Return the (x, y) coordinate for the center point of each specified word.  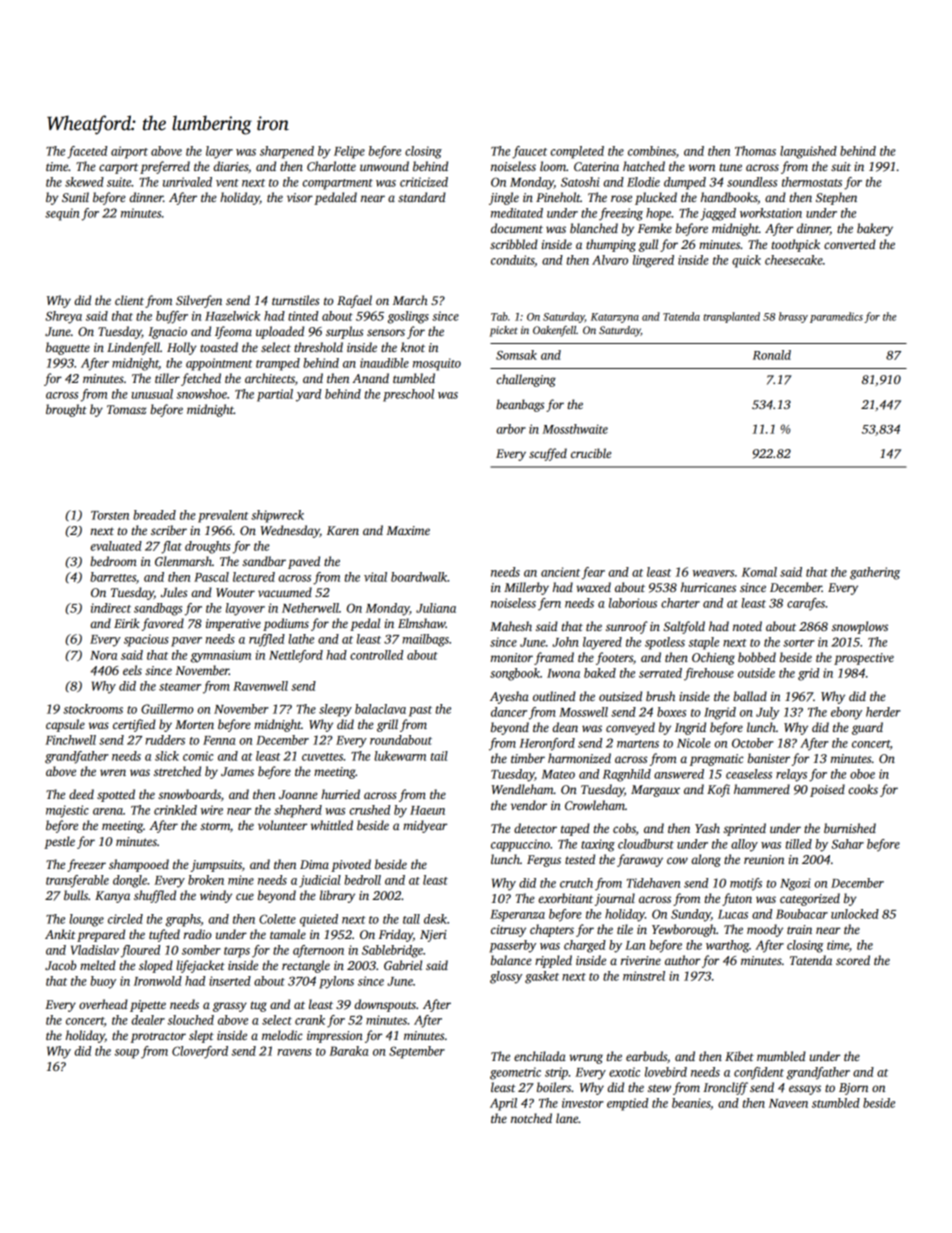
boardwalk (419, 577)
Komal (759, 572)
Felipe (349, 152)
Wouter (235, 592)
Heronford (547, 744)
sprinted (744, 829)
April (503, 1104)
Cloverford (200, 1052)
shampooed (139, 865)
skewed (84, 182)
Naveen (788, 1103)
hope (658, 214)
